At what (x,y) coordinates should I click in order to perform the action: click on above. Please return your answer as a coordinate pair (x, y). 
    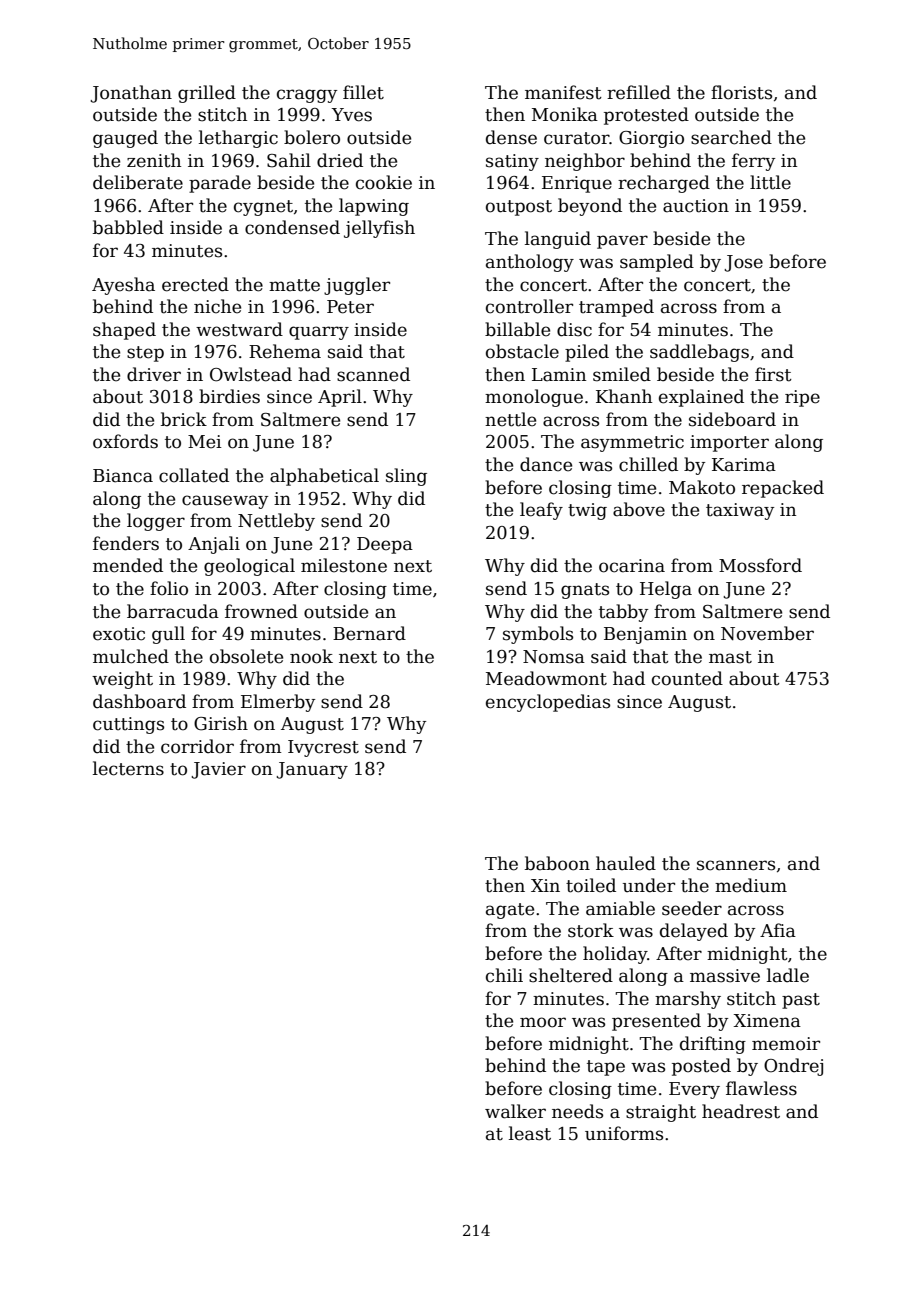
    Looking at the image, I should click on (639, 509).
